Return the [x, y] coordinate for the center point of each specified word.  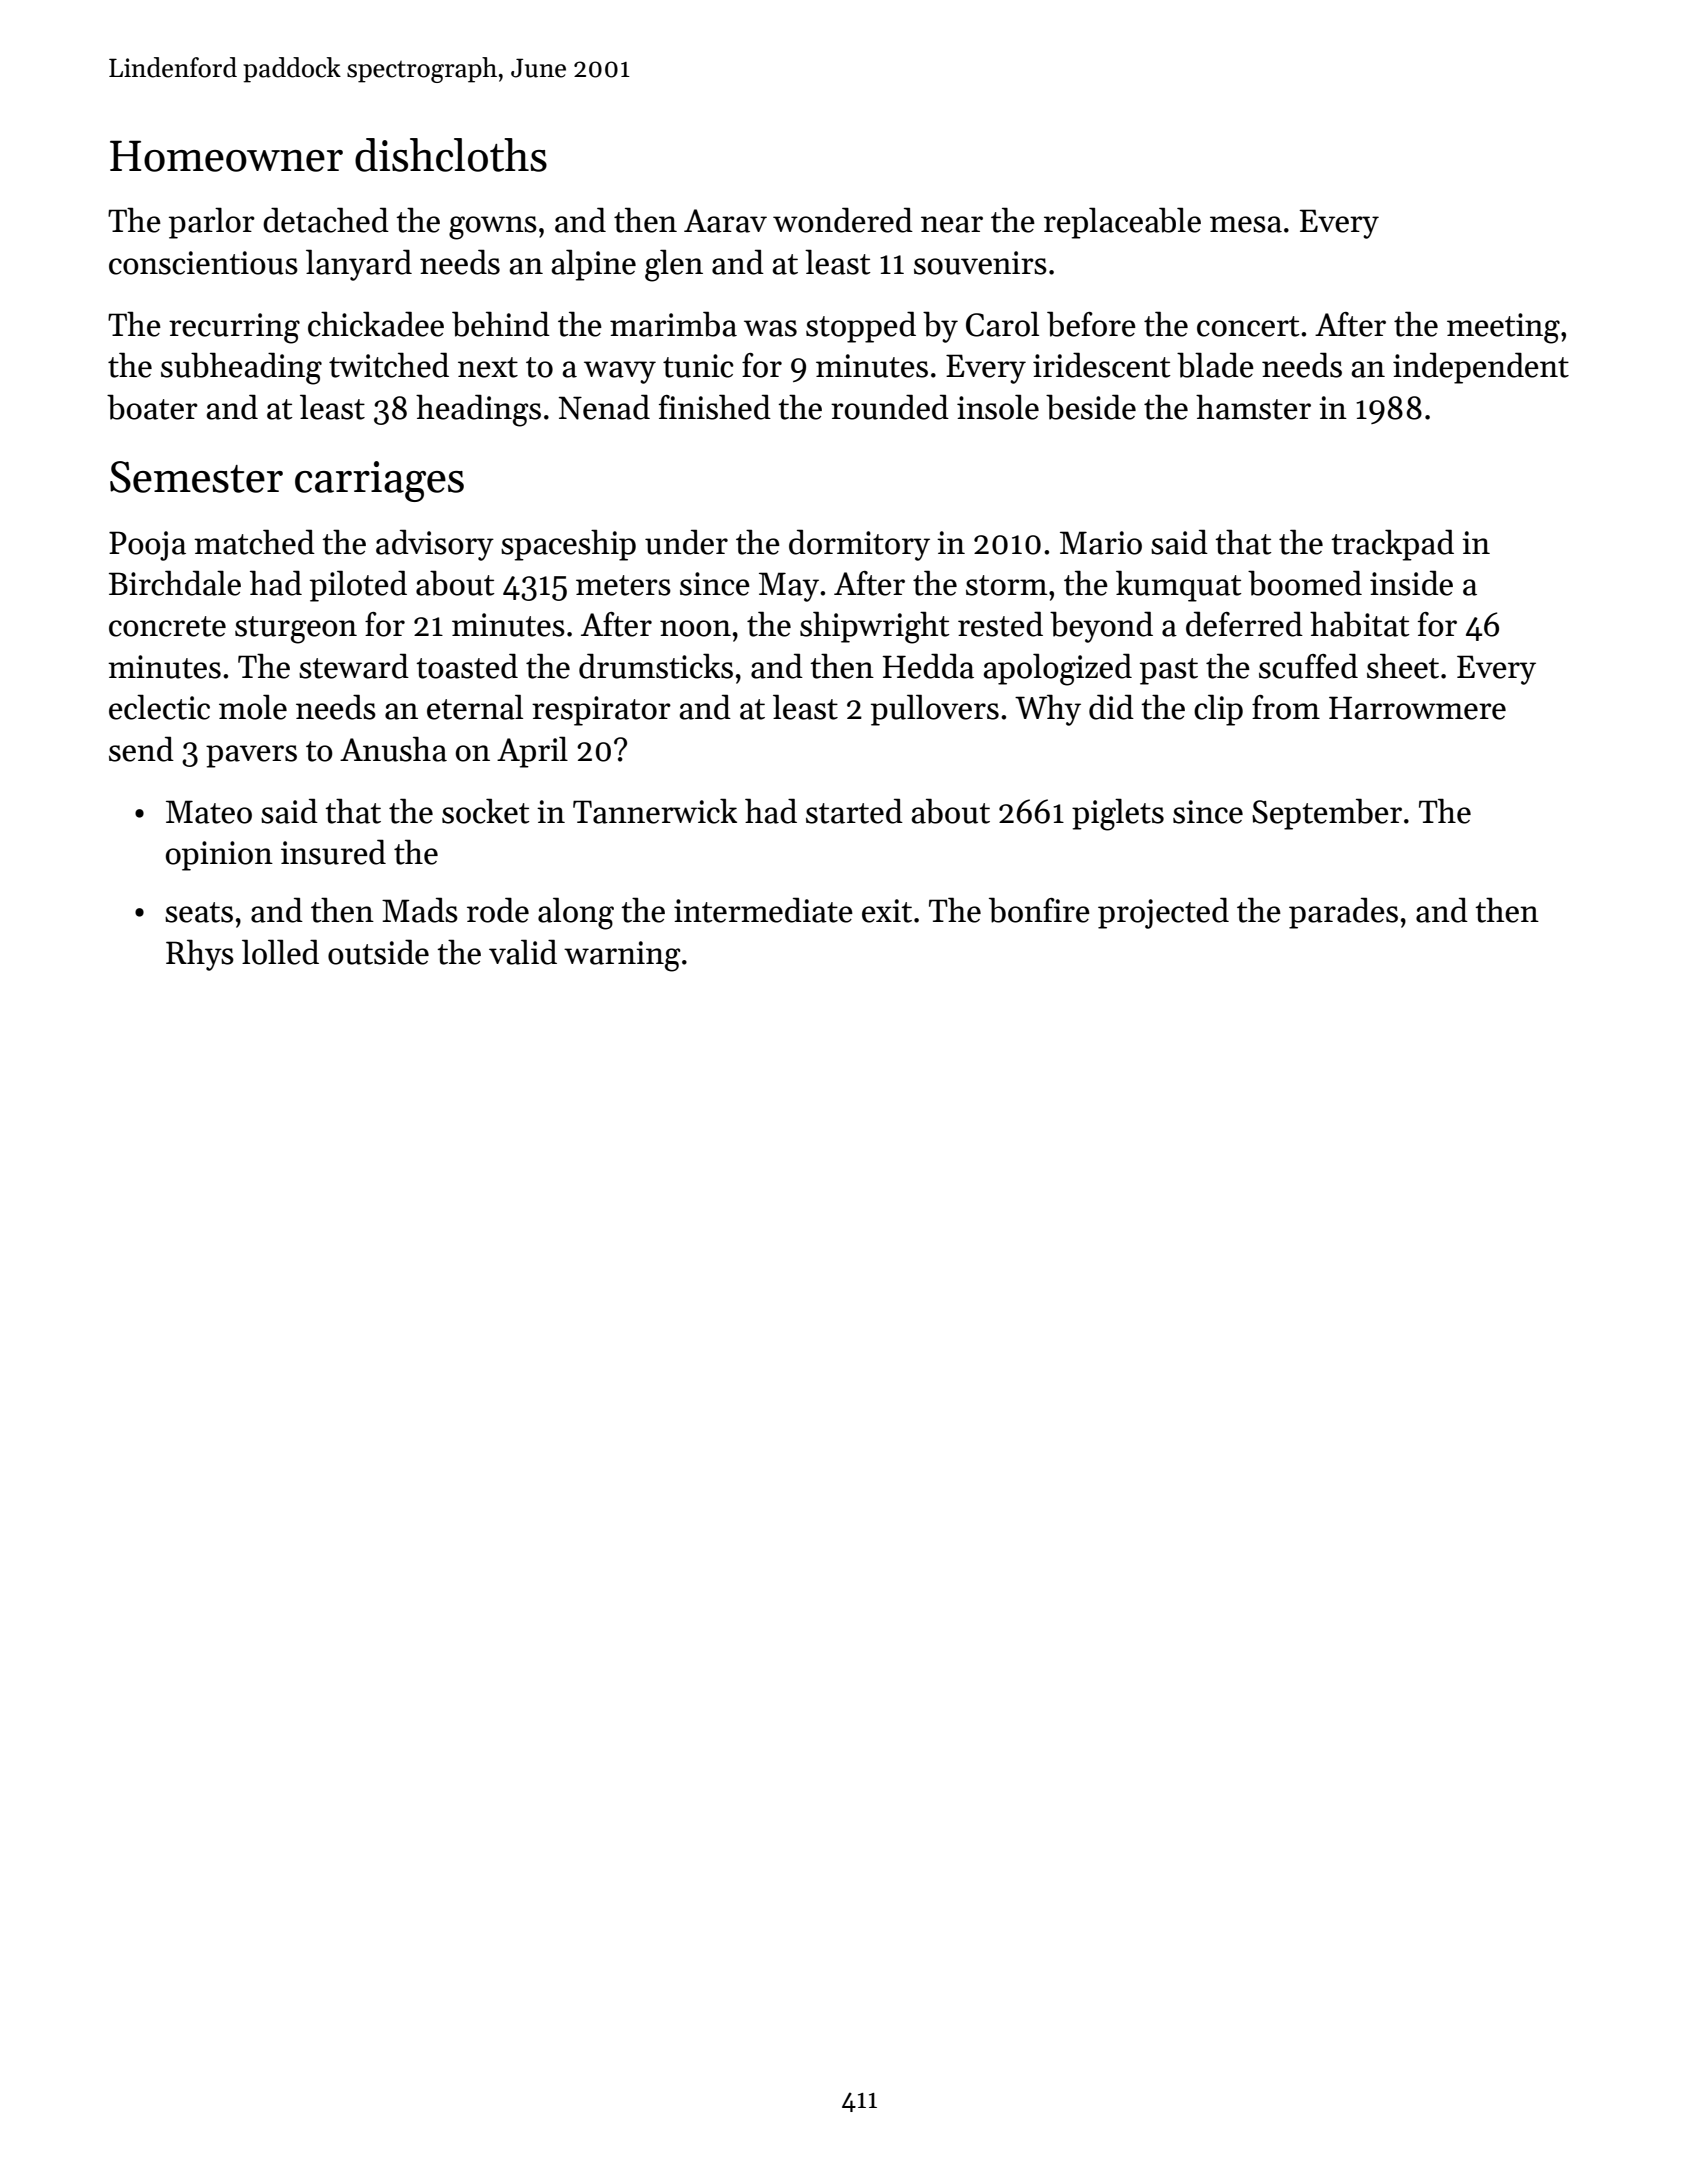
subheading [241, 368]
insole [998, 407]
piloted [358, 586]
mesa [1246, 224]
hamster [1253, 407]
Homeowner [226, 156]
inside [1411, 583]
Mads [420, 910]
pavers [251, 756]
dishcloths [451, 155]
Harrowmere [1417, 708]
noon [695, 628]
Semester [196, 477]
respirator [601, 711]
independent [1481, 368]
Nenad [604, 407]
